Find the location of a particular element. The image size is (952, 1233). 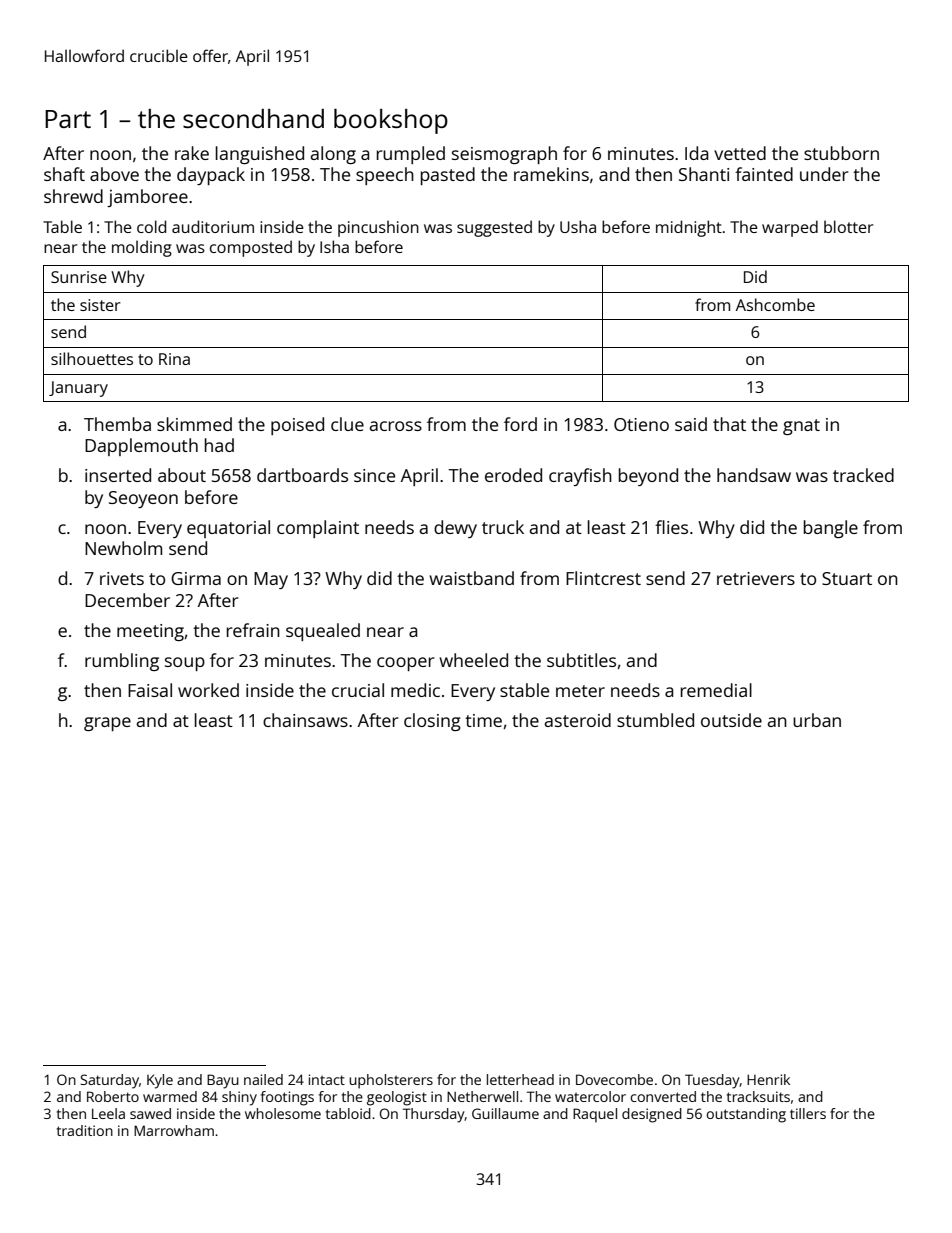

seismograph is located at coordinates (504, 155).
